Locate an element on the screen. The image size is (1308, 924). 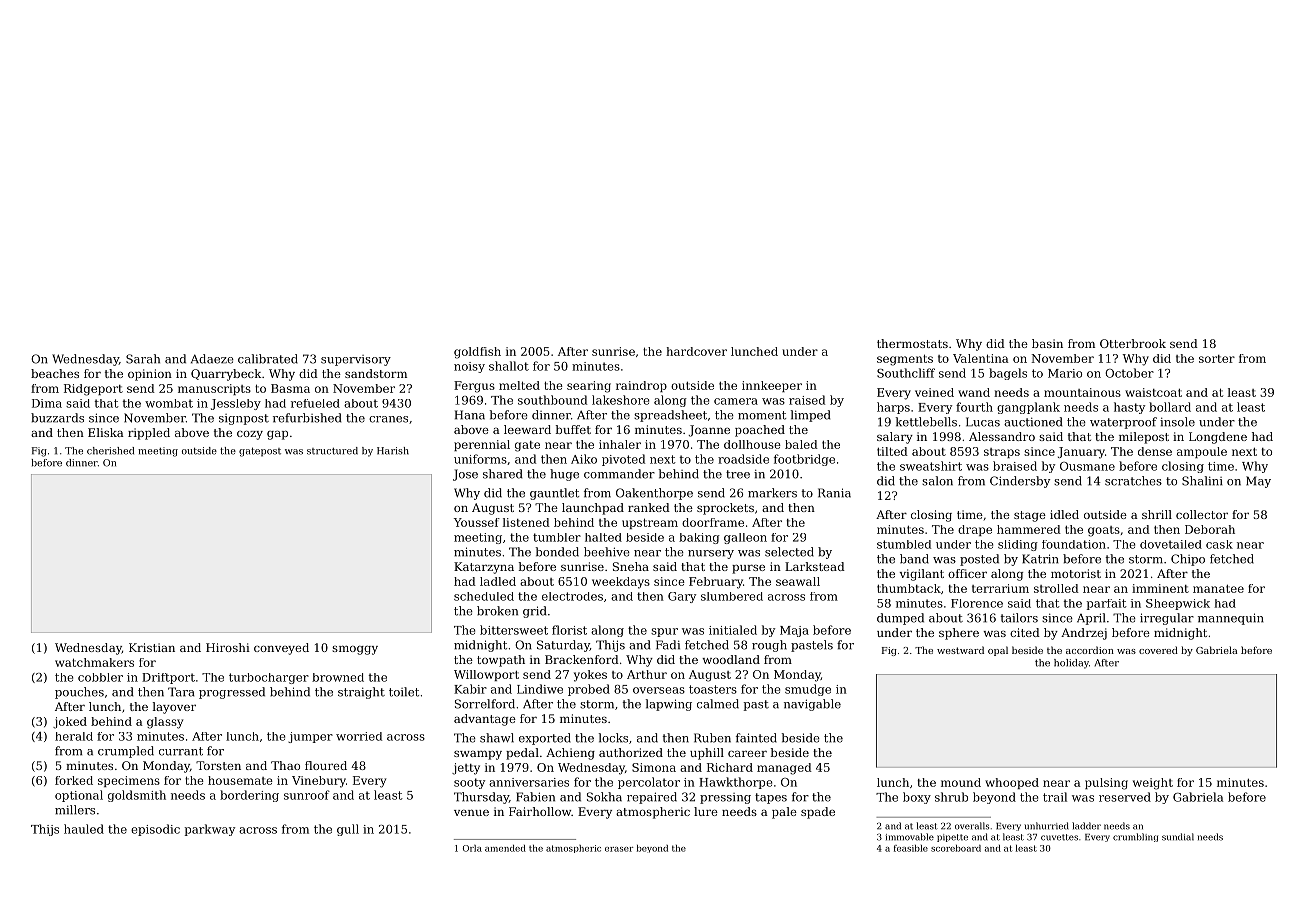
calibrated is located at coordinates (268, 359).
